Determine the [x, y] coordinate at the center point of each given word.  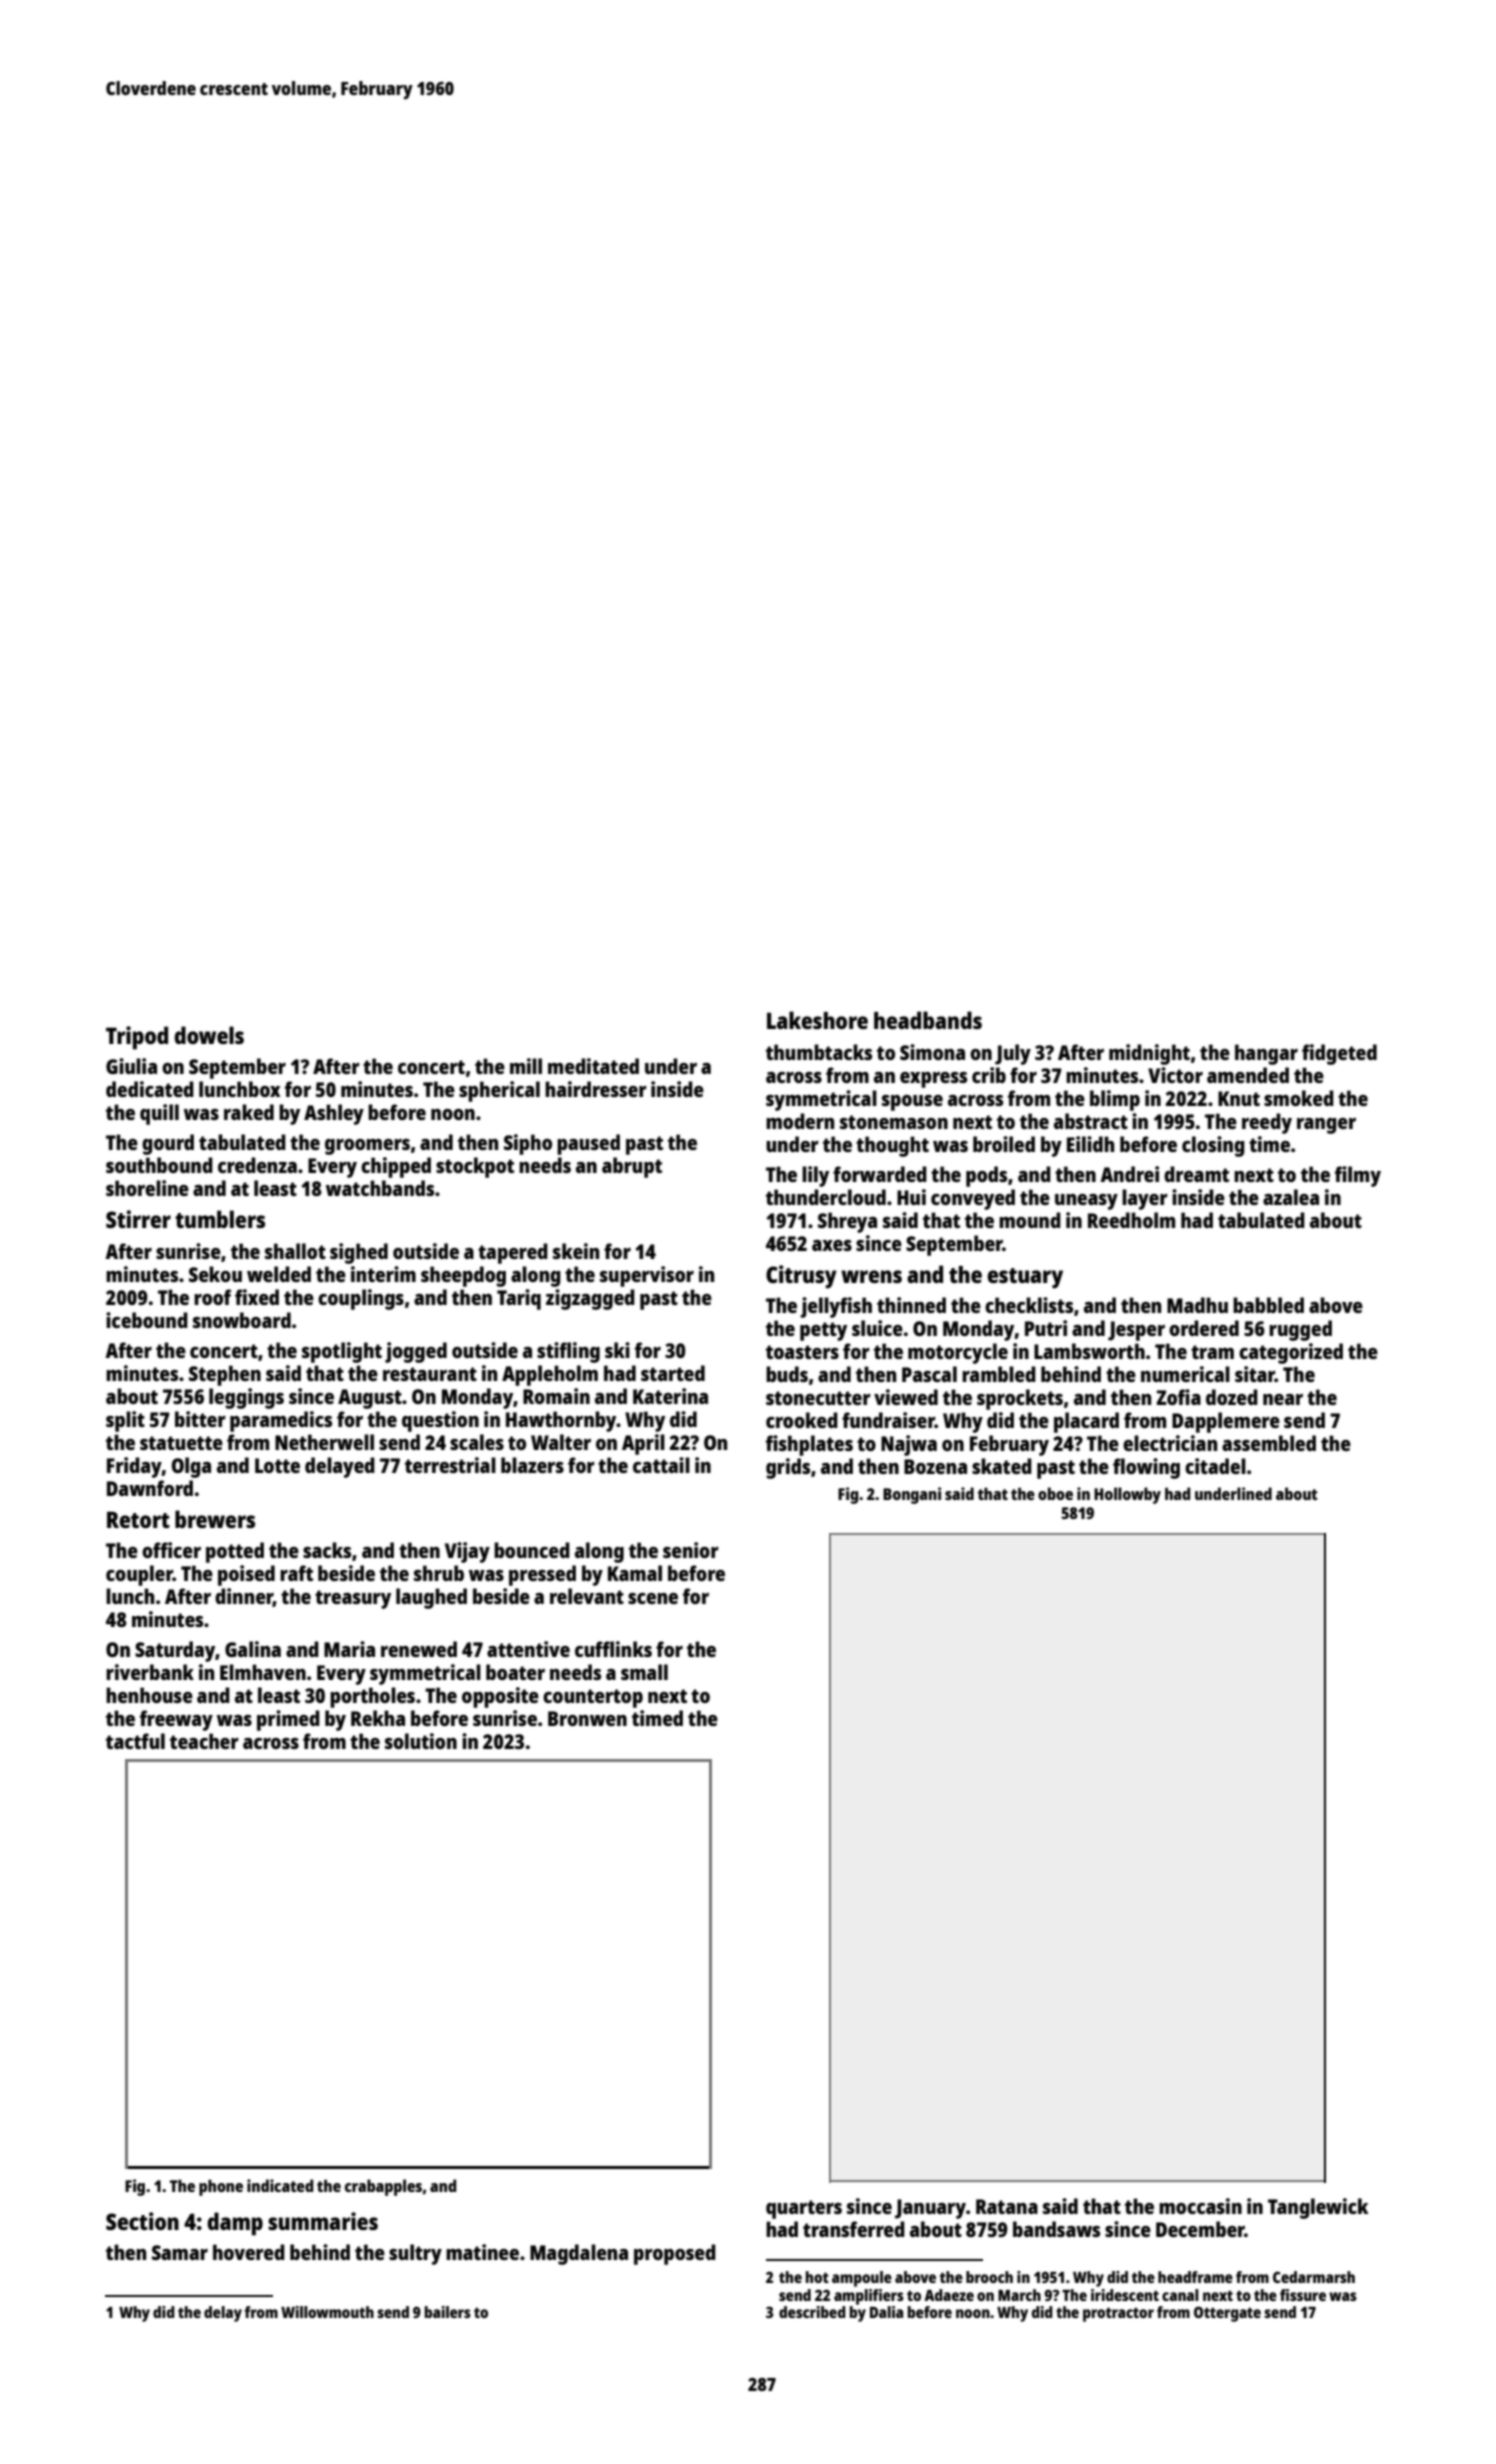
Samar [180, 2252]
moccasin [1200, 2206]
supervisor [647, 1276]
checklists [1029, 1305]
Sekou [215, 1274]
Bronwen [587, 1718]
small [644, 1672]
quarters [804, 2209]
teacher [204, 1741]
